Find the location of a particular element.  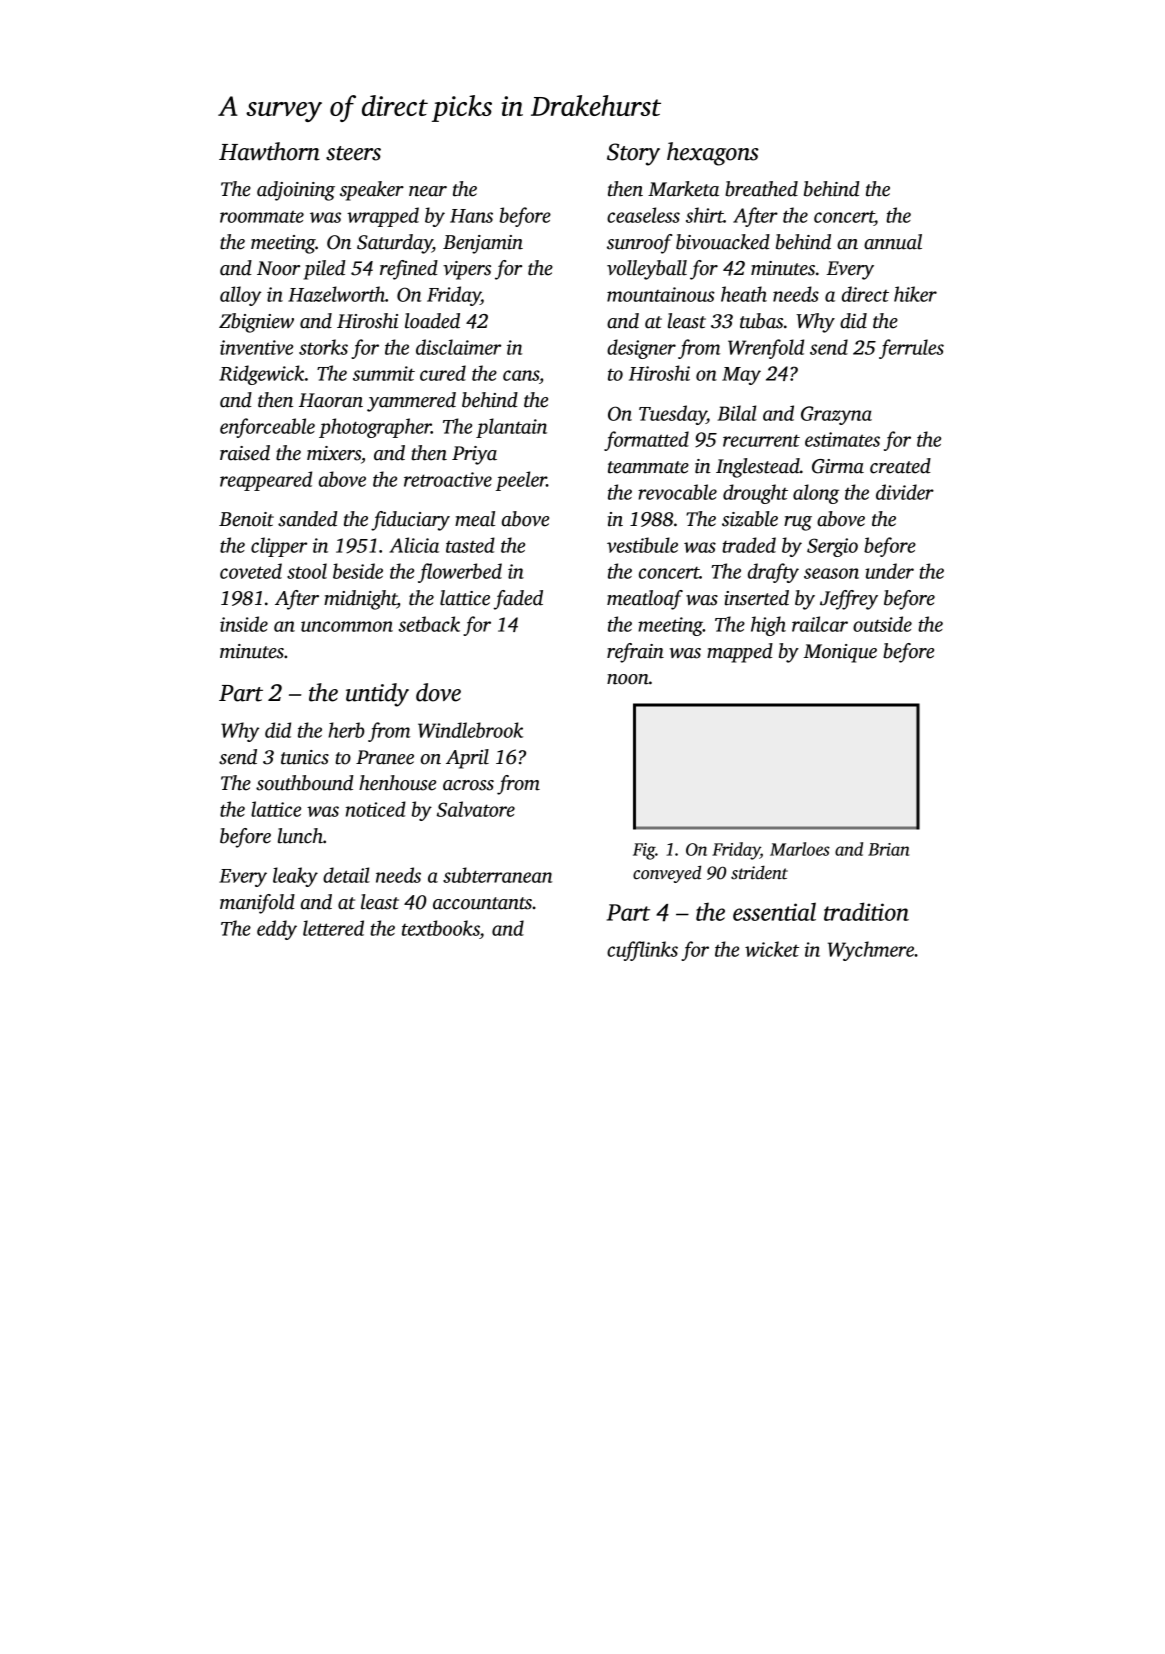

breathed is located at coordinates (761, 189).
